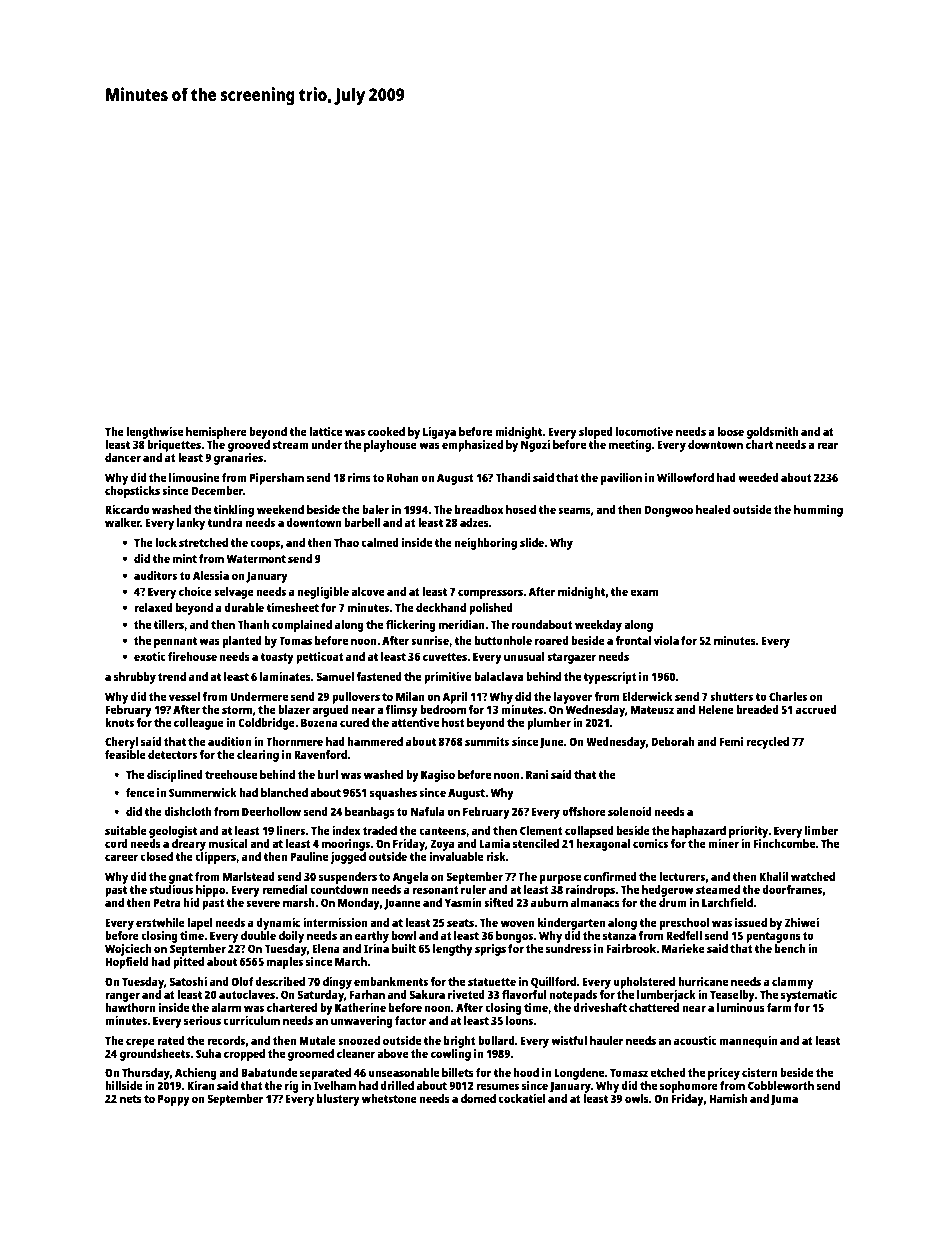 The width and height of the image is (952, 1233). What do you see at coordinates (323, 593) in the image?
I see `negligible` at bounding box center [323, 593].
